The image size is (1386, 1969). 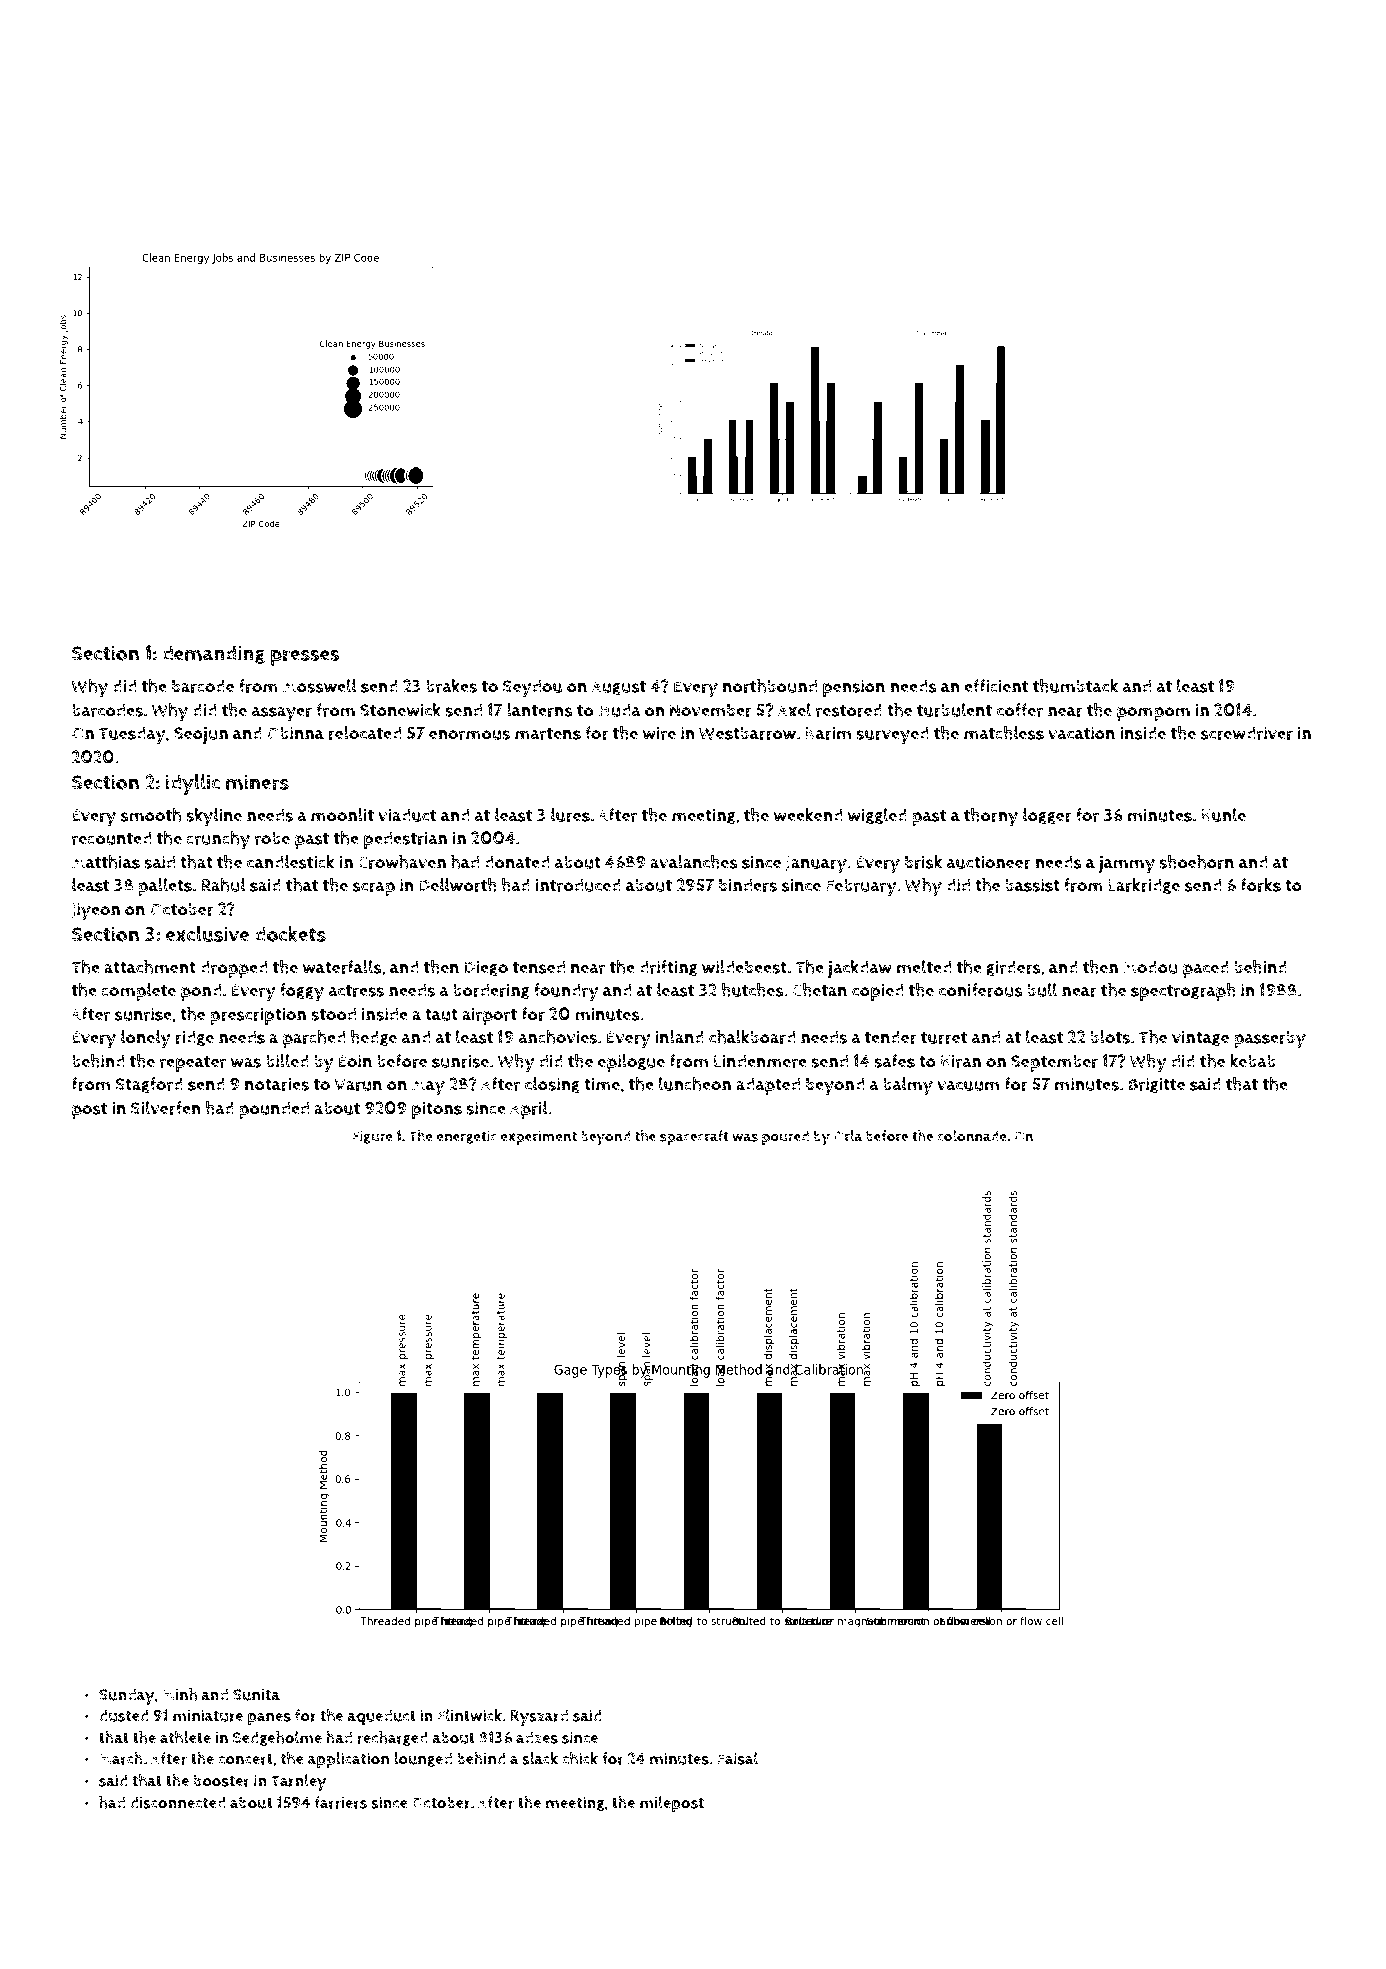 What do you see at coordinates (467, 1137) in the image?
I see `energetic` at bounding box center [467, 1137].
